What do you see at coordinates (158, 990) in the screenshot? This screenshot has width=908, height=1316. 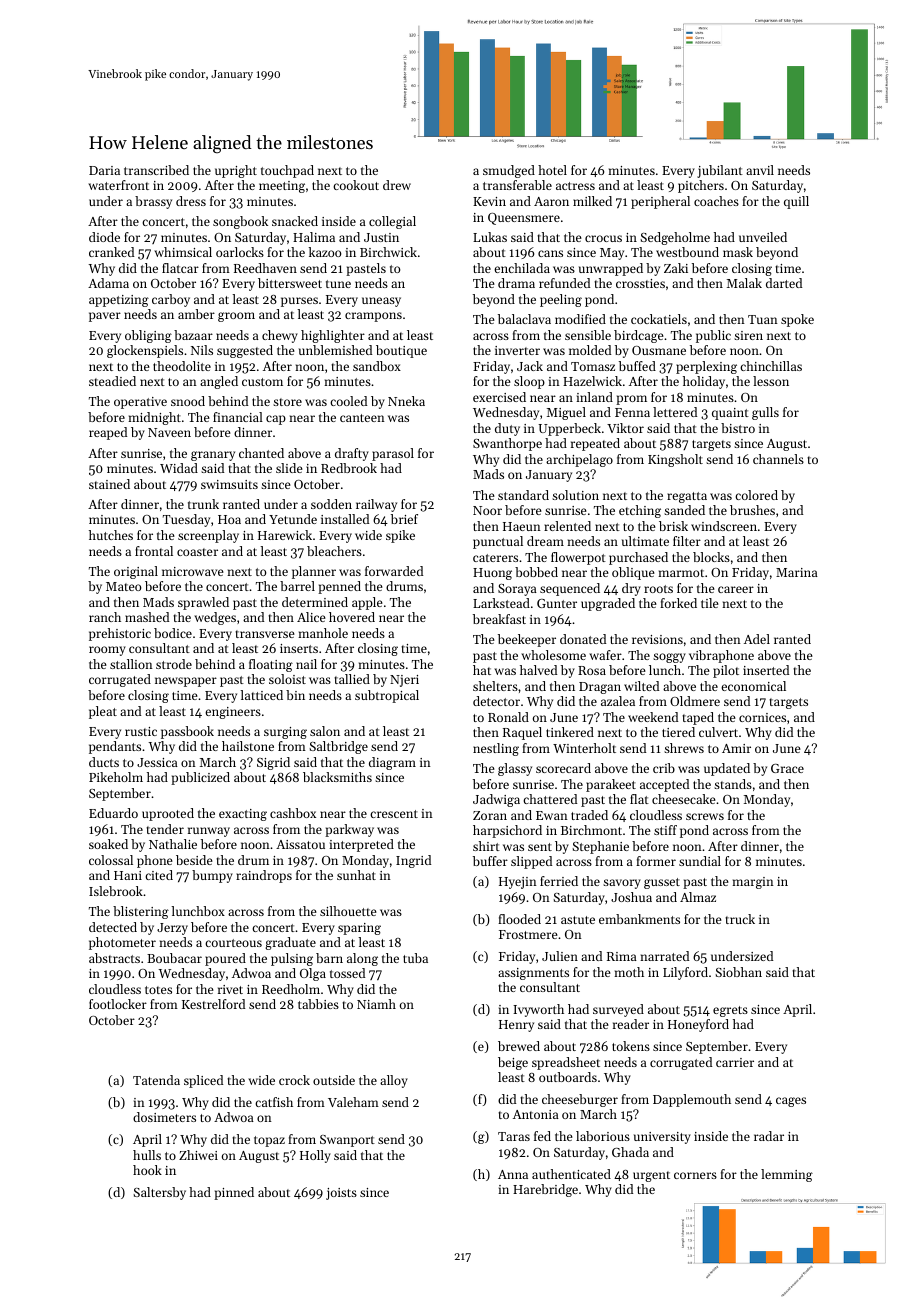 I see `totes` at bounding box center [158, 990].
